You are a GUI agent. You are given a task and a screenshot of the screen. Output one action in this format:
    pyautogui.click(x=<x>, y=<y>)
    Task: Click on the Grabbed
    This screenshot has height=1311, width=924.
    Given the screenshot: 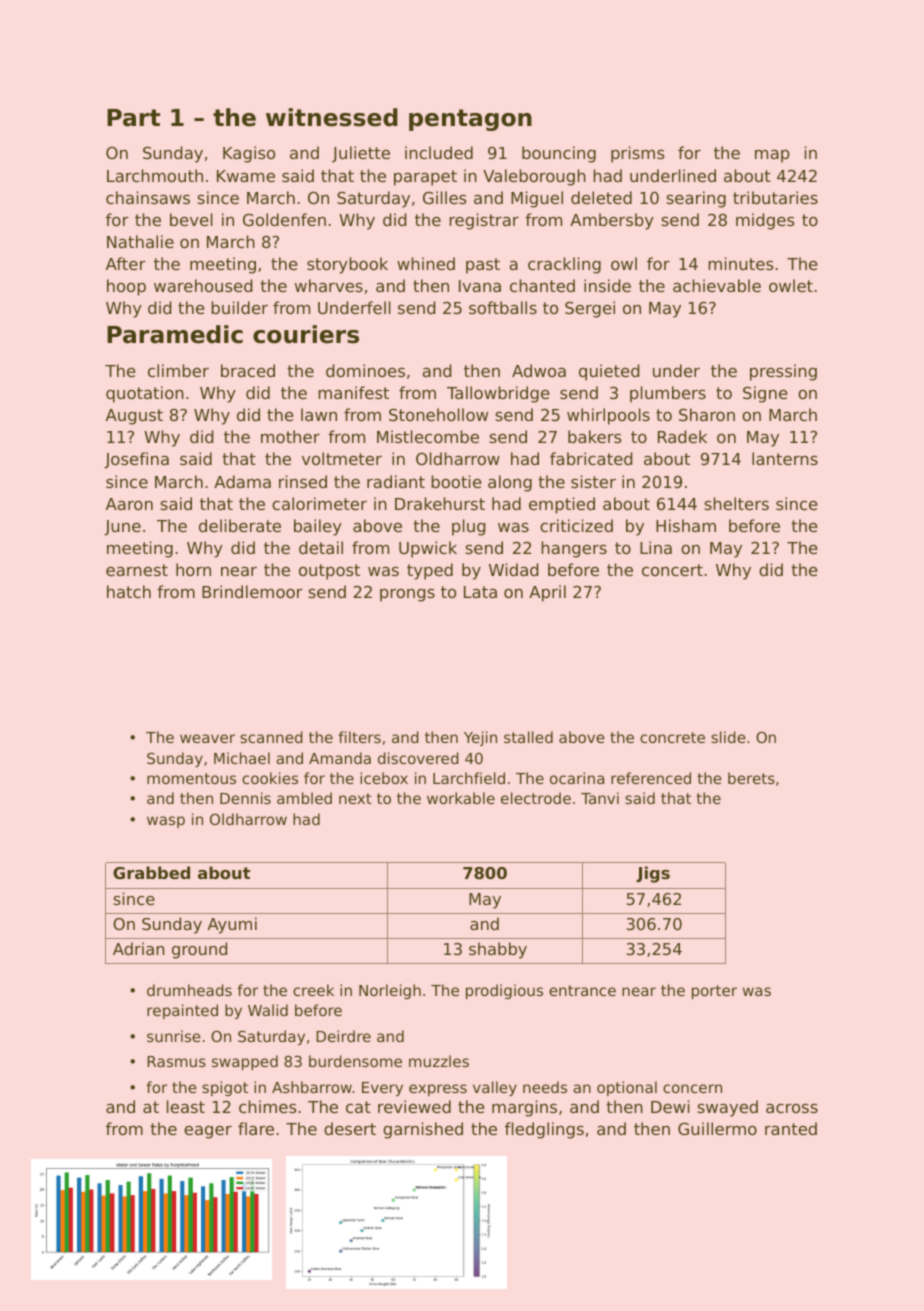 What is the action you would take?
    pyautogui.click(x=151, y=872)
